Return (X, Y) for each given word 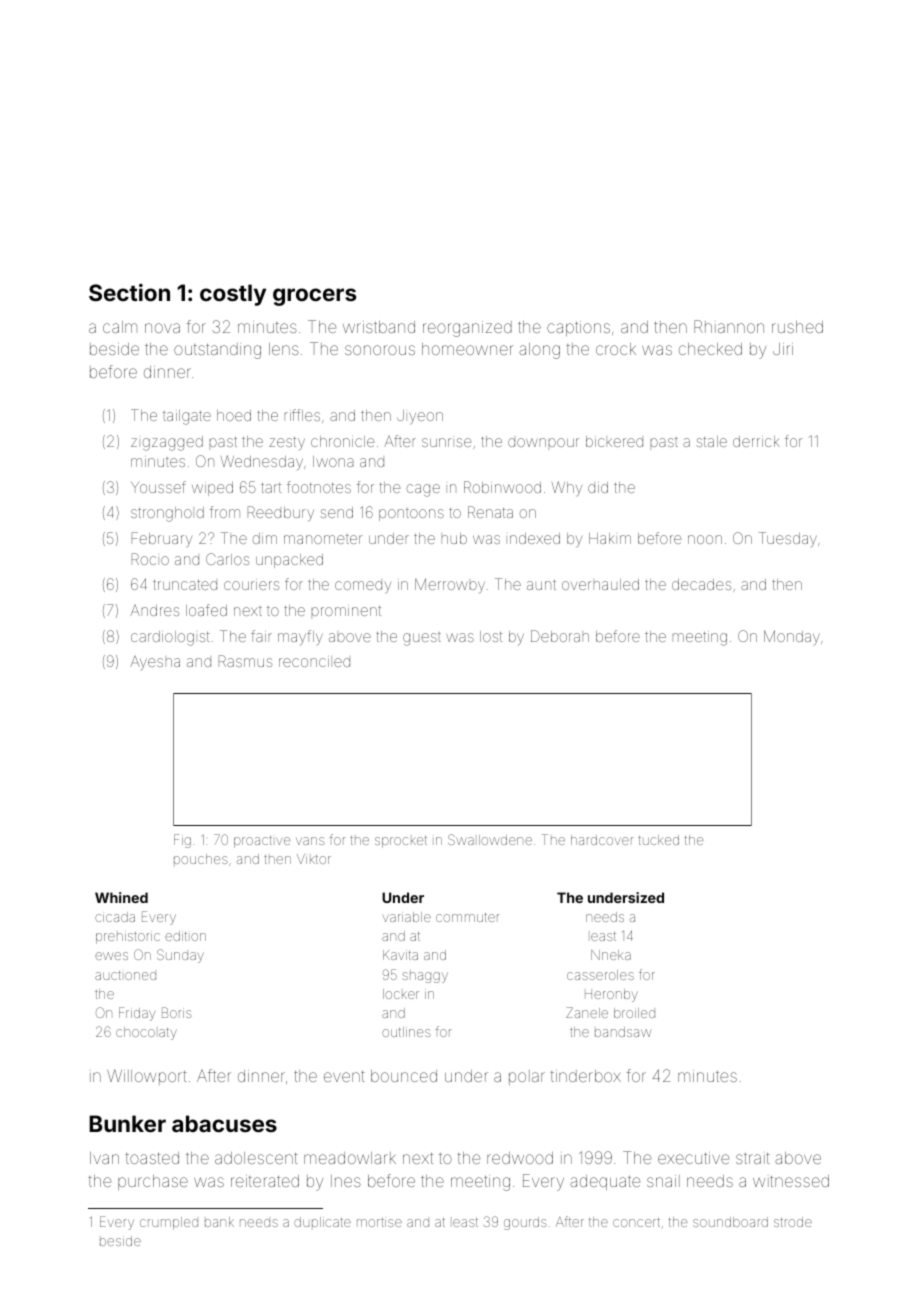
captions (578, 328)
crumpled (169, 1223)
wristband (379, 327)
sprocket (401, 842)
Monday (792, 637)
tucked (658, 840)
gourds (525, 1223)
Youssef (158, 487)
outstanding (217, 351)
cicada (115, 917)
